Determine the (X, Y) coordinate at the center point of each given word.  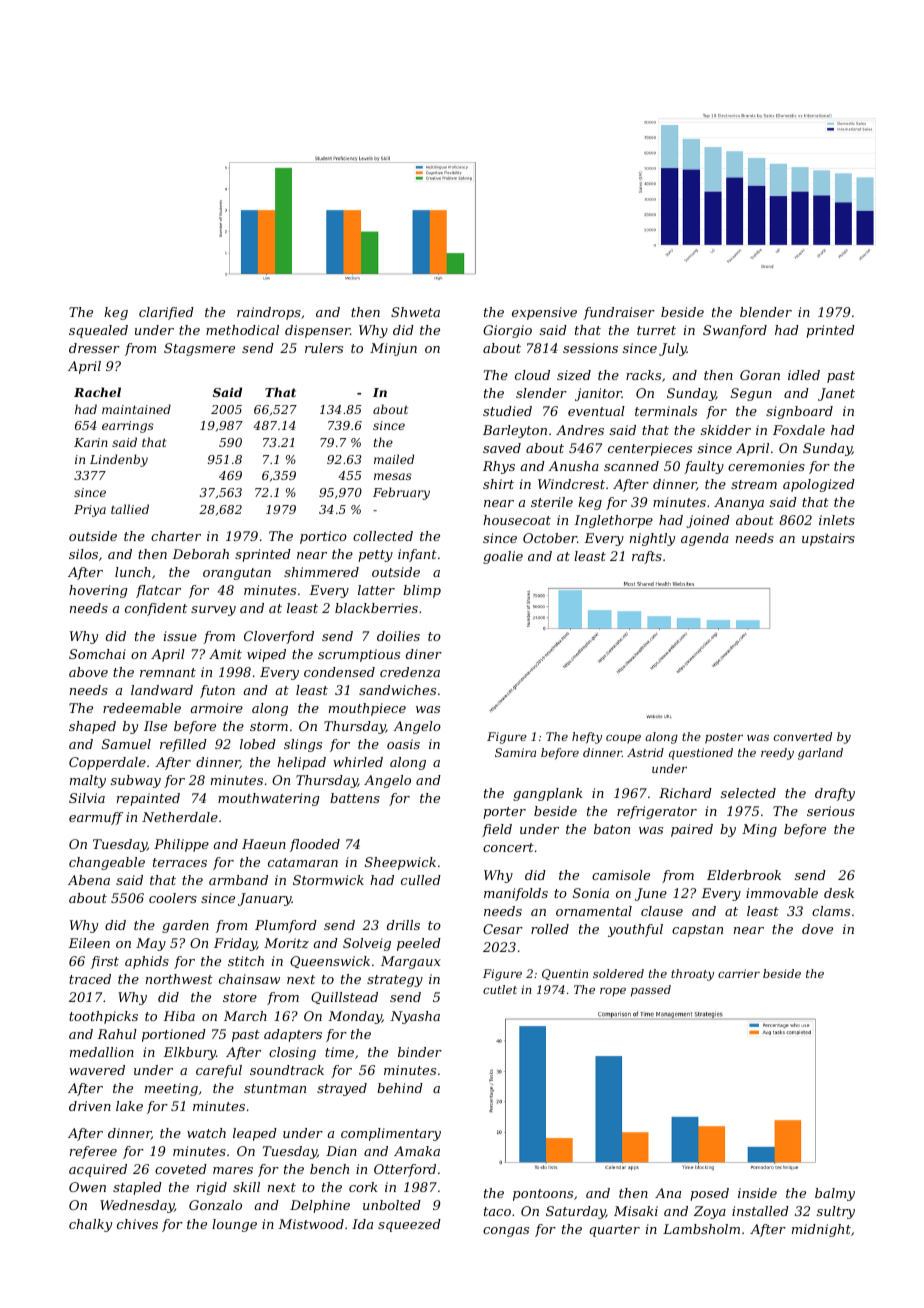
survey (213, 611)
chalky (90, 1225)
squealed (98, 331)
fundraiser (619, 313)
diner (424, 654)
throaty (692, 975)
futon (217, 691)
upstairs (828, 539)
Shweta (415, 312)
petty (375, 556)
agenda (705, 539)
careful (219, 1071)
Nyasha (415, 1017)
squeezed (409, 1225)
